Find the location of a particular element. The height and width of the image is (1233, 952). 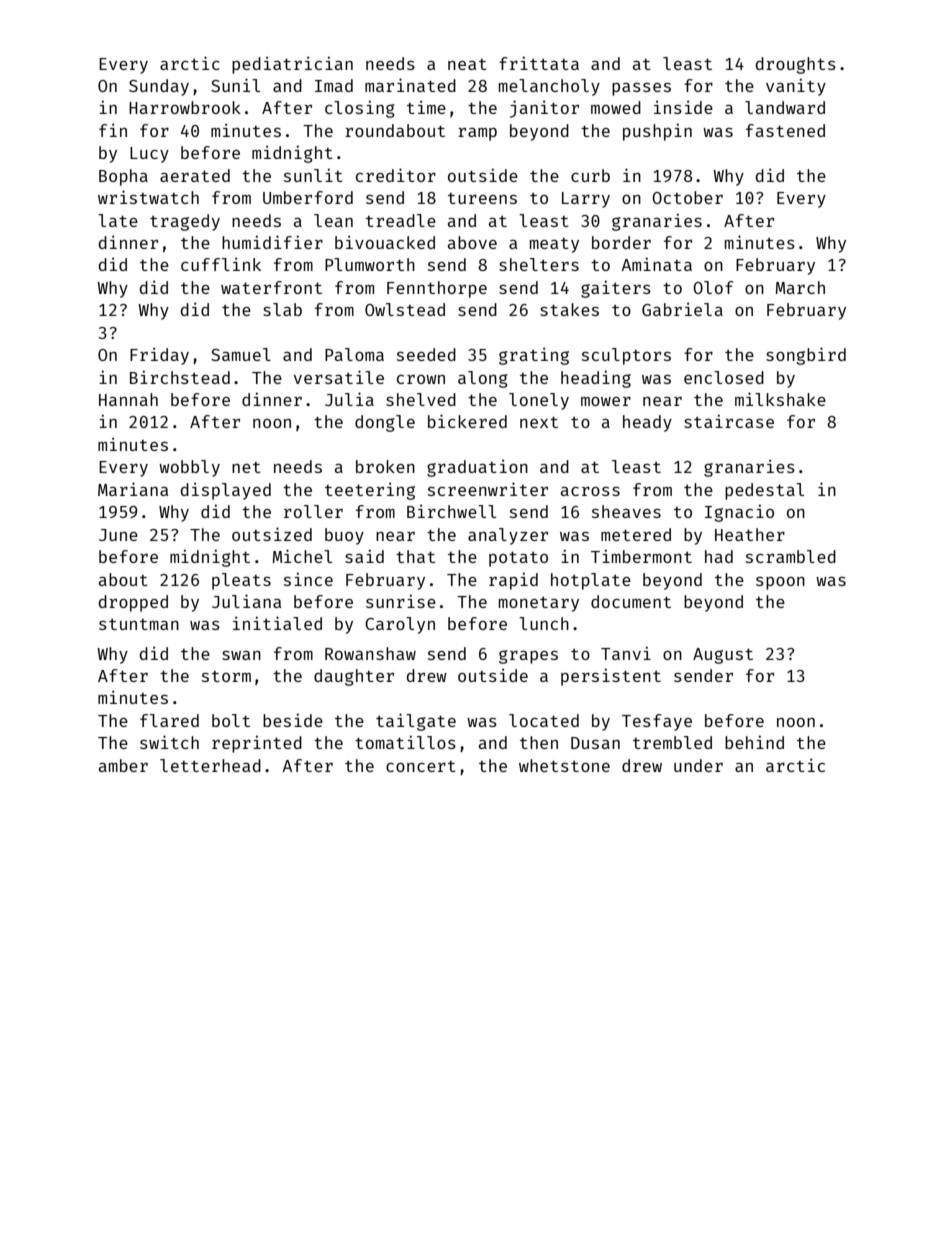

sunrise is located at coordinates (401, 601).
